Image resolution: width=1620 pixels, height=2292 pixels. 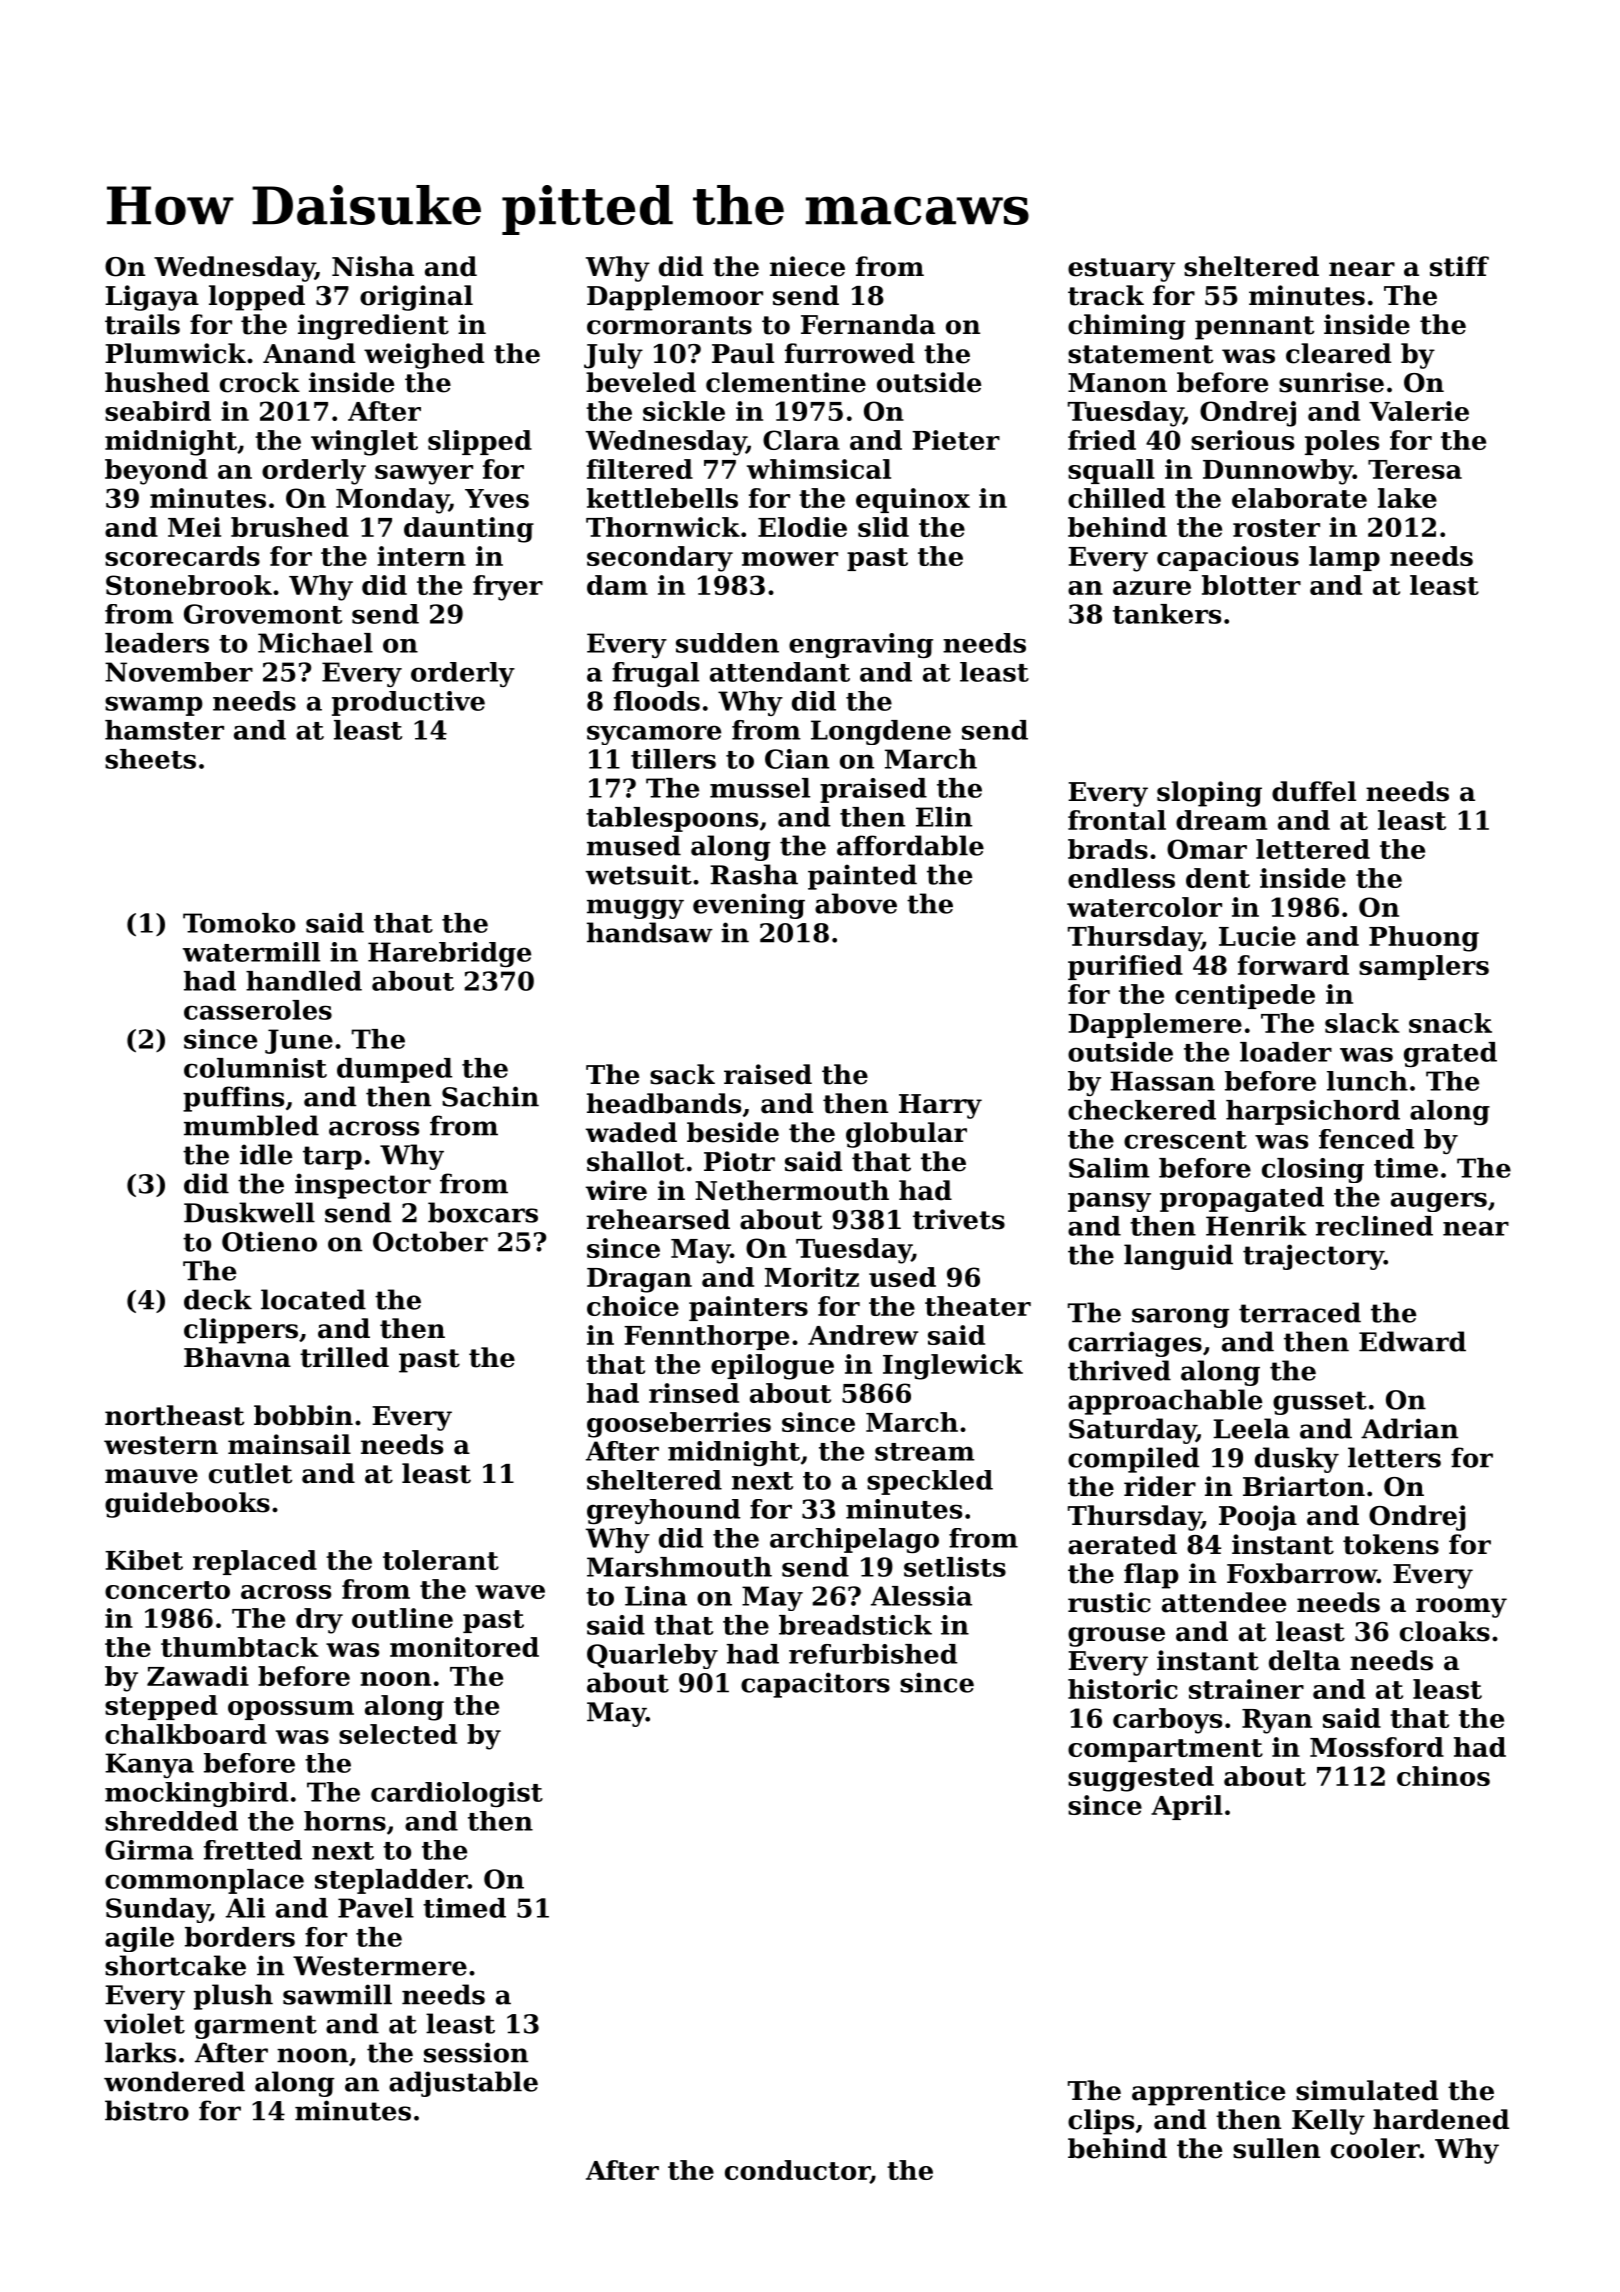 I want to click on Elin, so click(x=944, y=817).
